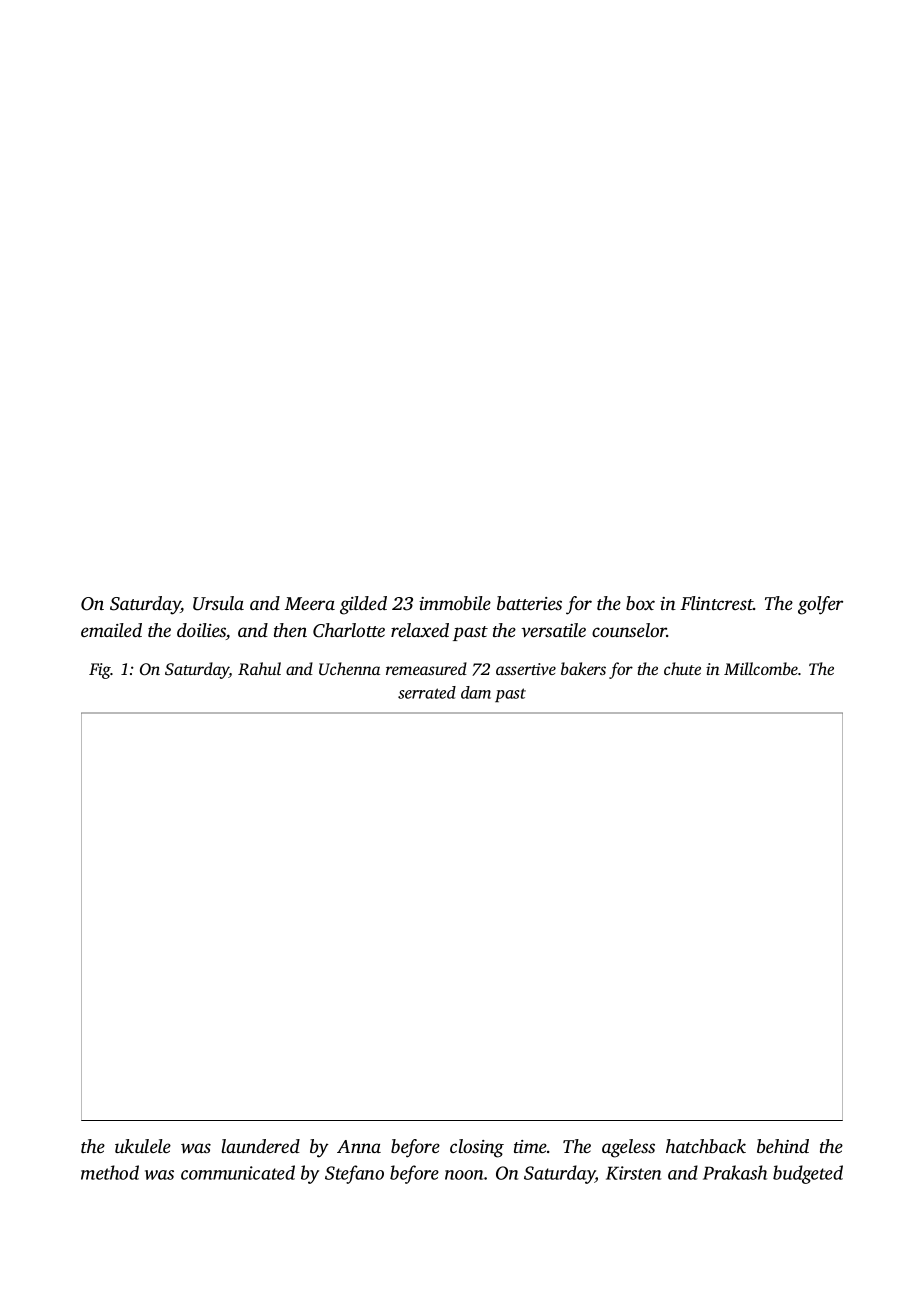 The image size is (924, 1314). What do you see at coordinates (477, 1148) in the screenshot?
I see `closing` at bounding box center [477, 1148].
